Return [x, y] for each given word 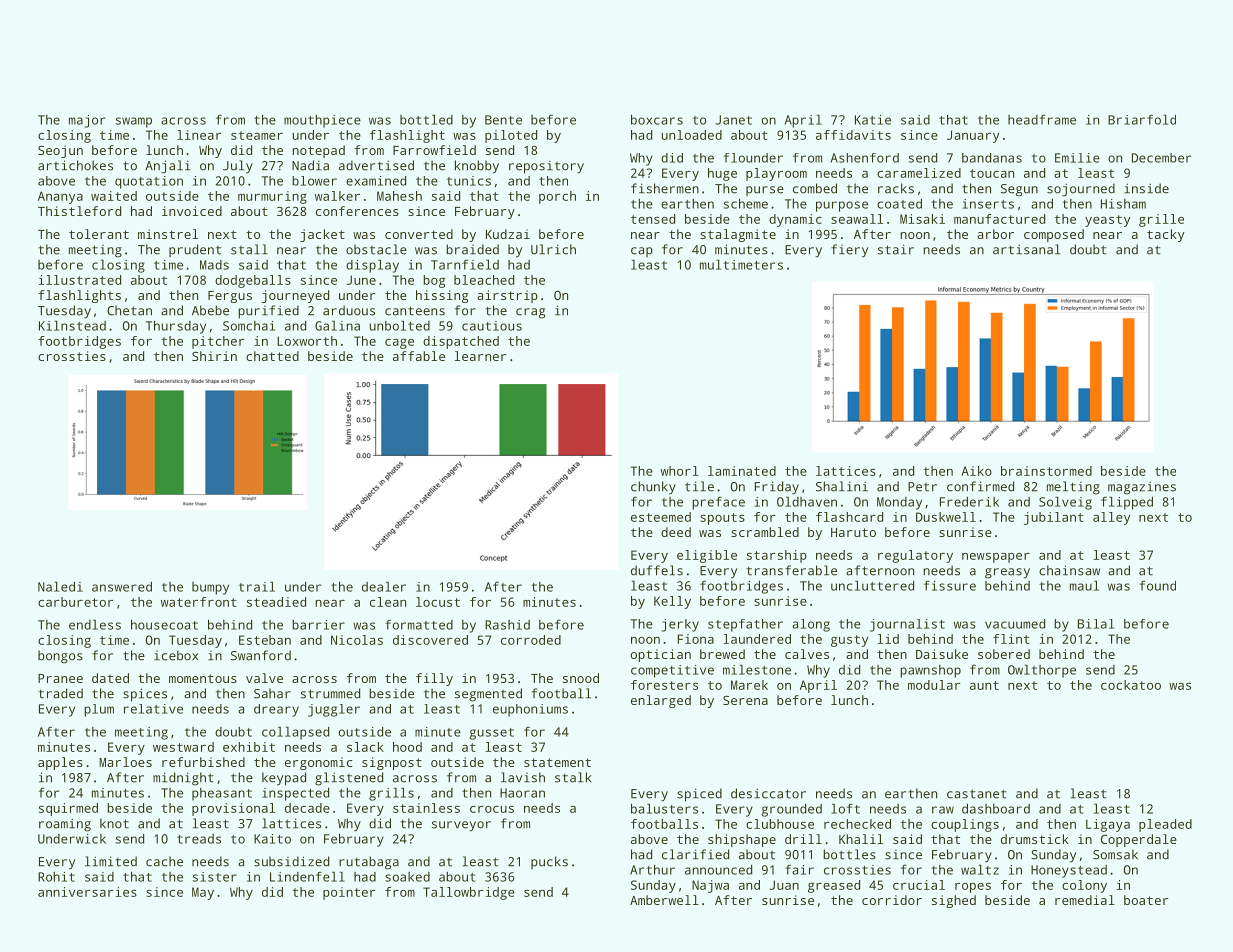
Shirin [214, 356]
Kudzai [508, 234]
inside [1146, 188]
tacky [1165, 235]
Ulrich [553, 249]
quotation [149, 182]
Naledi [60, 586]
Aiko [976, 471]
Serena [745, 700]
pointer [349, 893]
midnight [183, 779]
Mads [214, 265]
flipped [1127, 503]
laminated [742, 471]
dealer [384, 586]
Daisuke [942, 654]
